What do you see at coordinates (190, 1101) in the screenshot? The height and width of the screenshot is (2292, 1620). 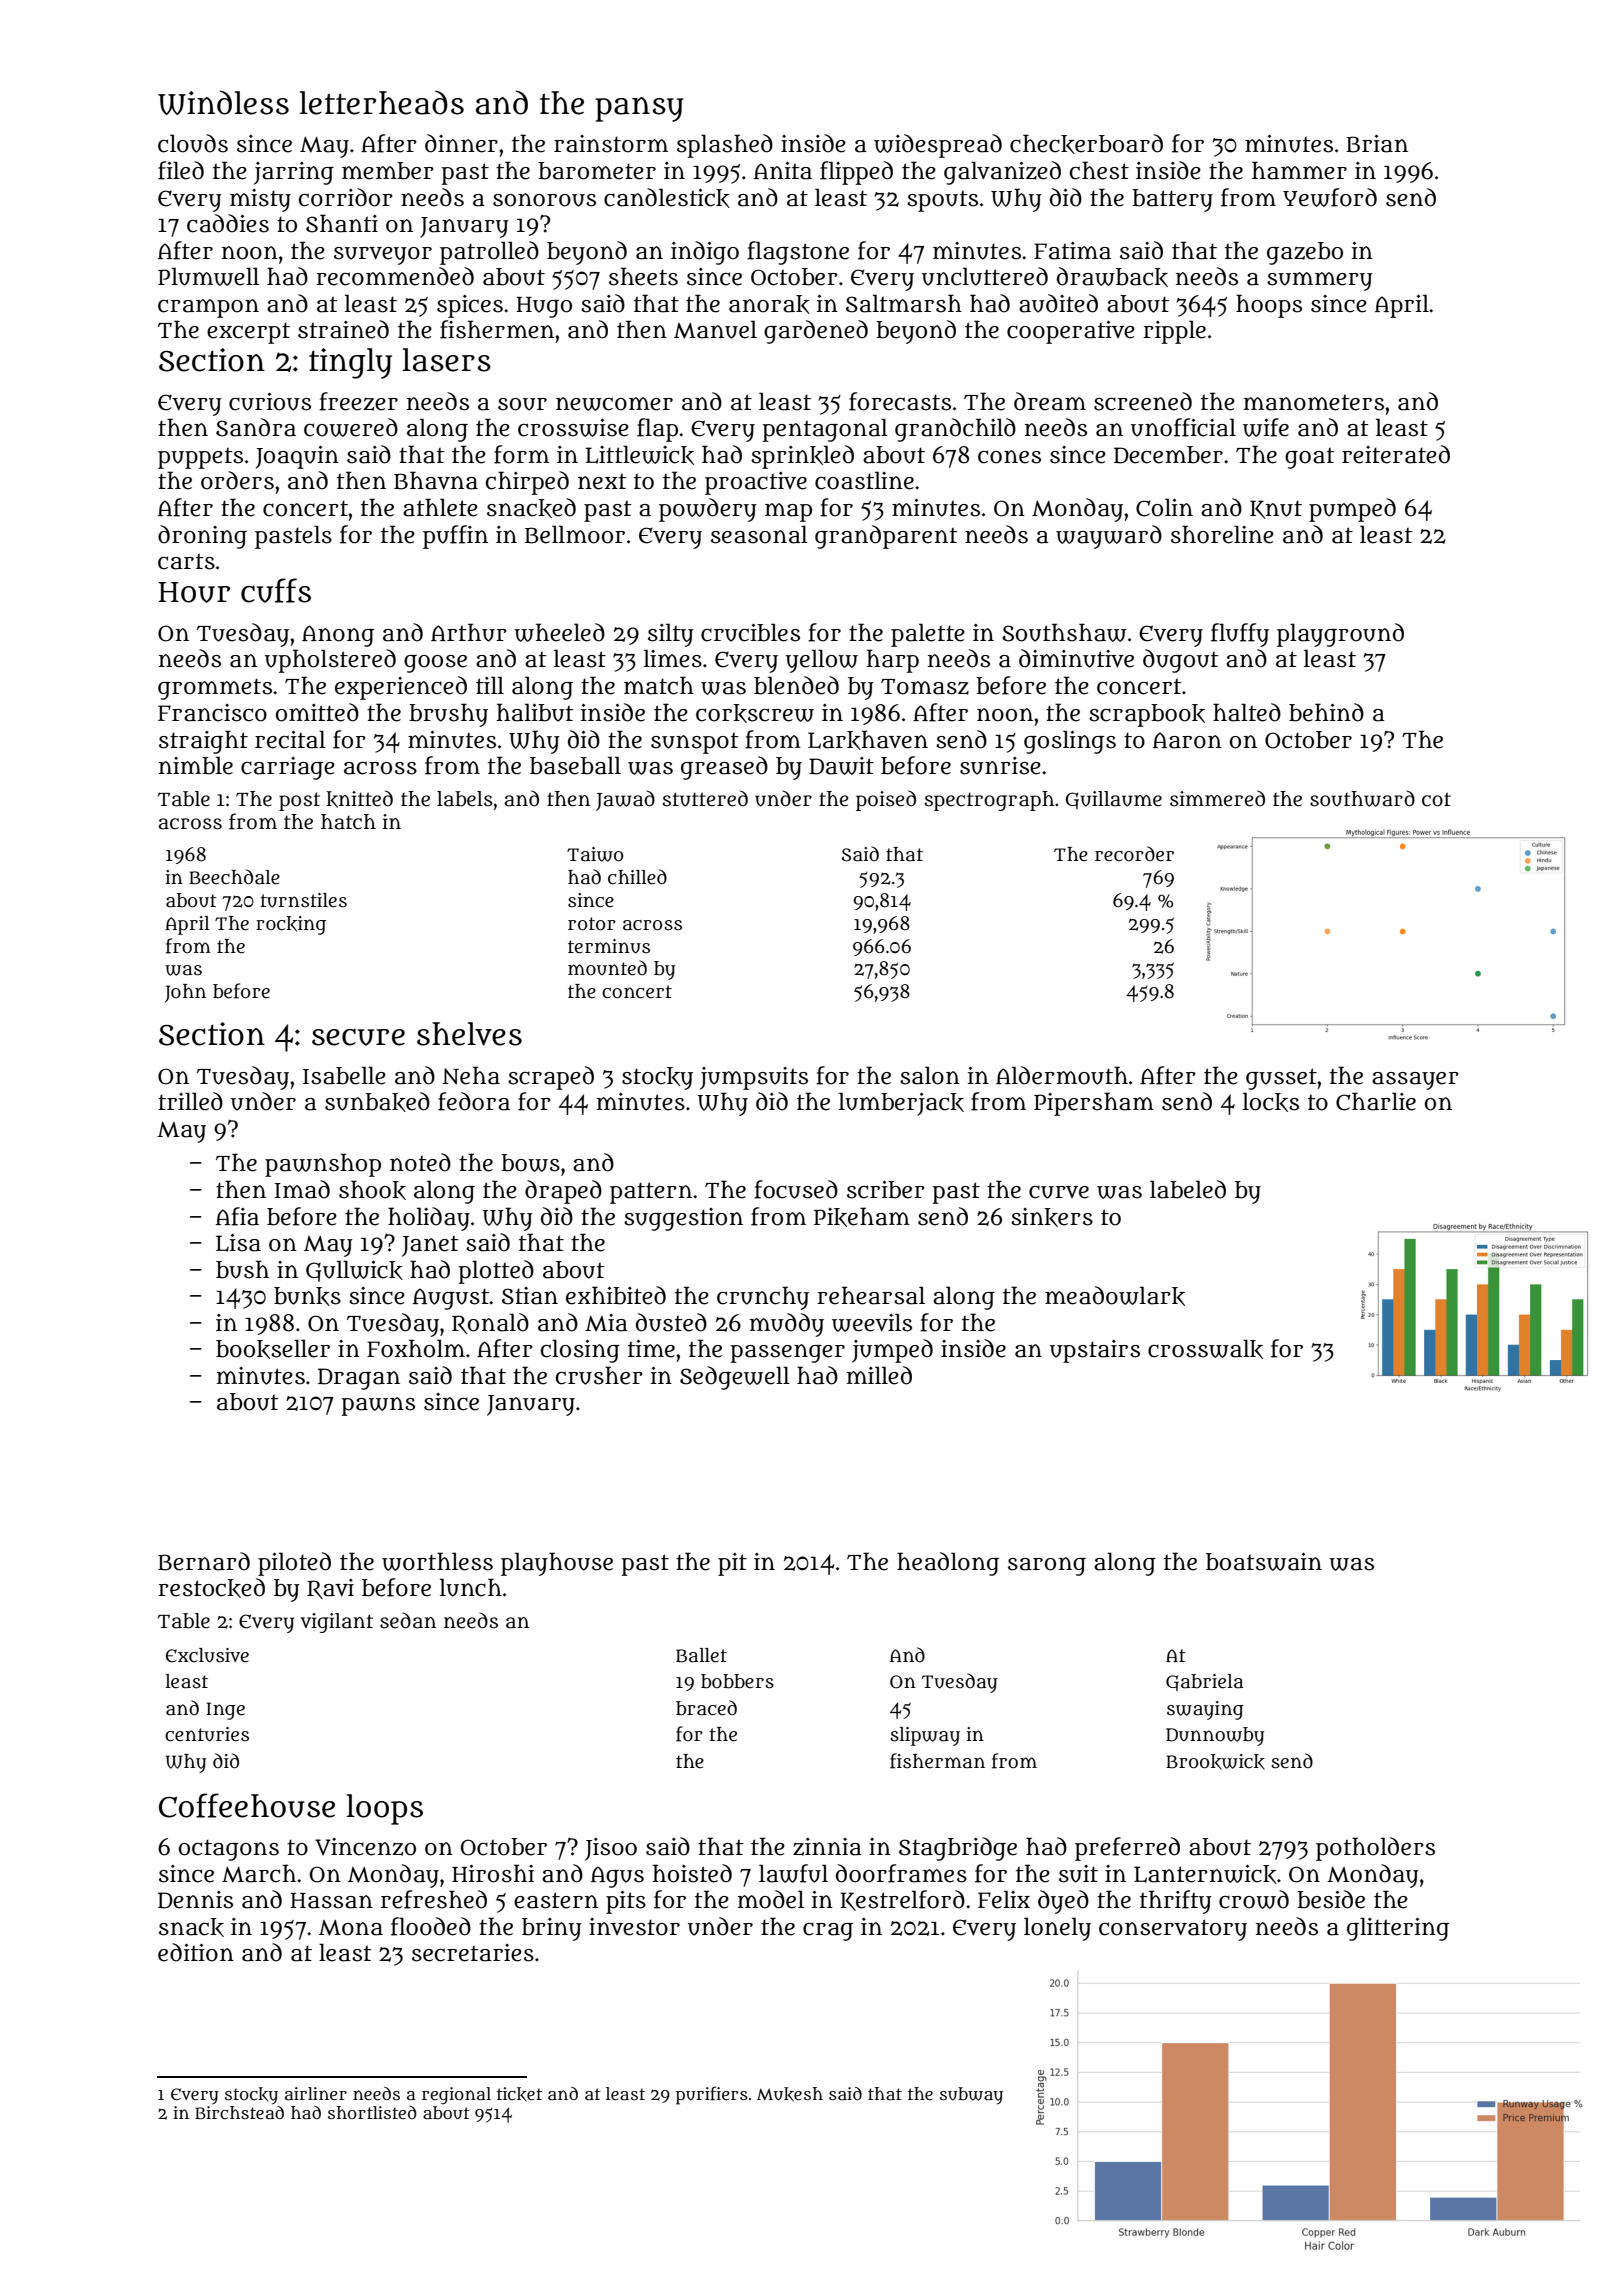 I see `trilled` at bounding box center [190, 1101].
